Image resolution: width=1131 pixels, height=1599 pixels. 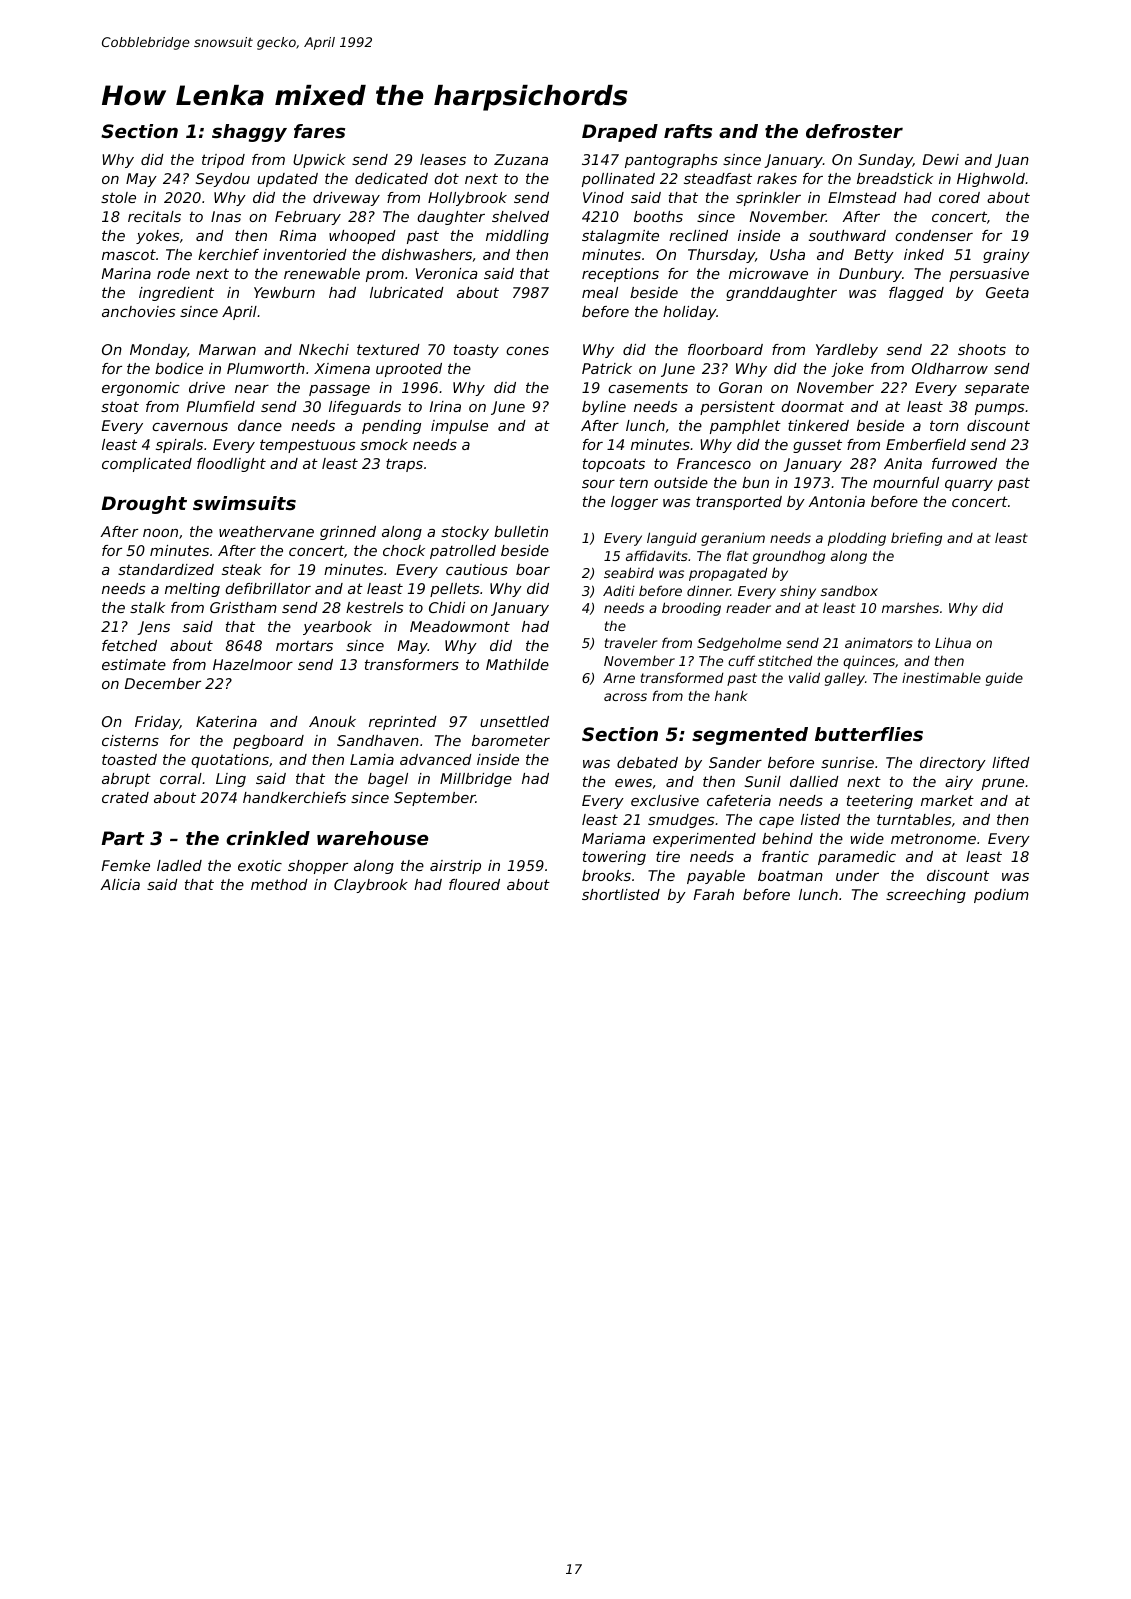 What do you see at coordinates (657, 555) in the document?
I see `affidavits` at bounding box center [657, 555].
